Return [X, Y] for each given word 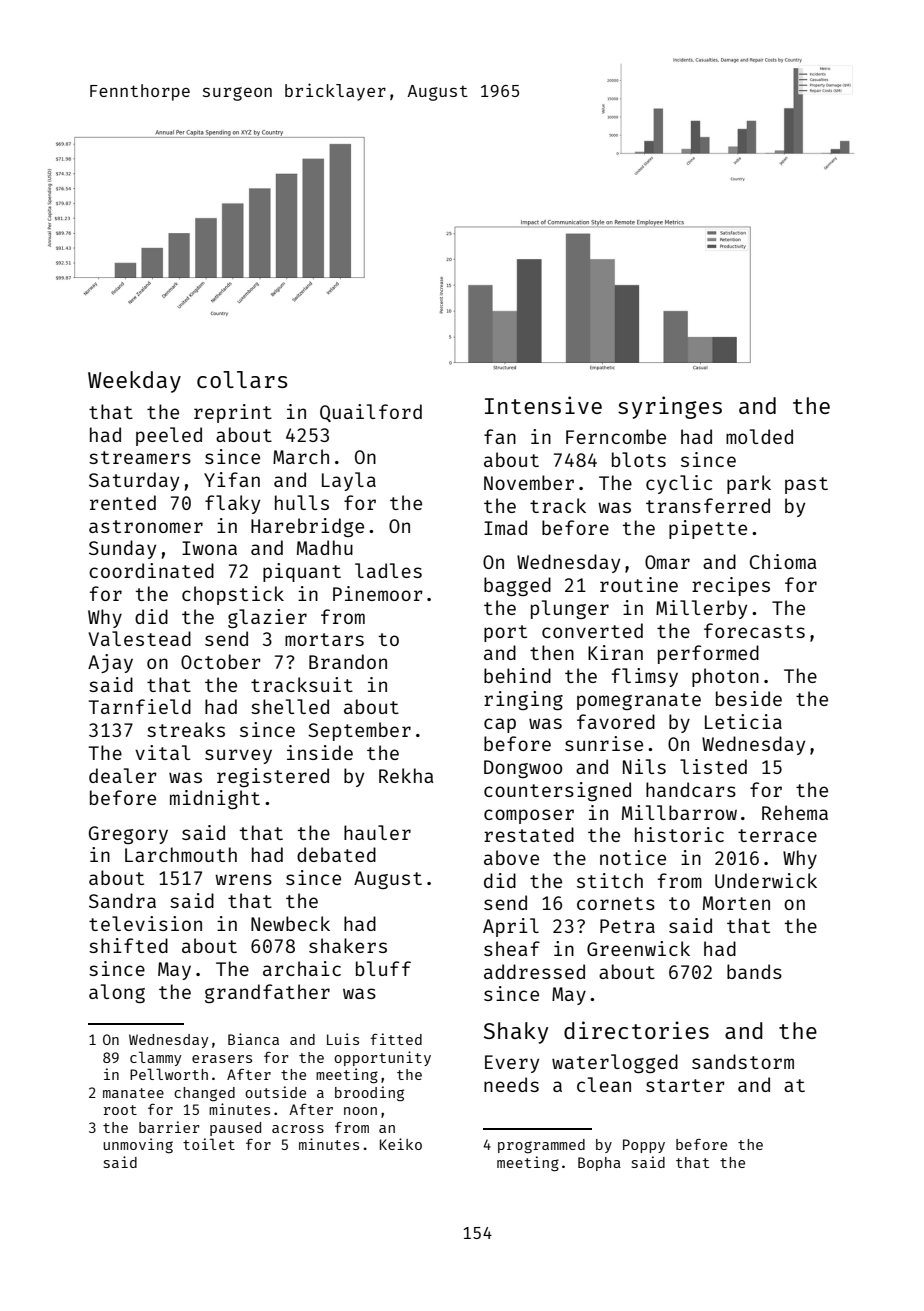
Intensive [543, 405]
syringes [670, 407]
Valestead [139, 638]
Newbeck [290, 923]
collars [242, 379]
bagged [517, 586]
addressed [534, 971]
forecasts [754, 630]
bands [754, 971]
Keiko [401, 1144]
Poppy [644, 1146]
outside [275, 1092]
